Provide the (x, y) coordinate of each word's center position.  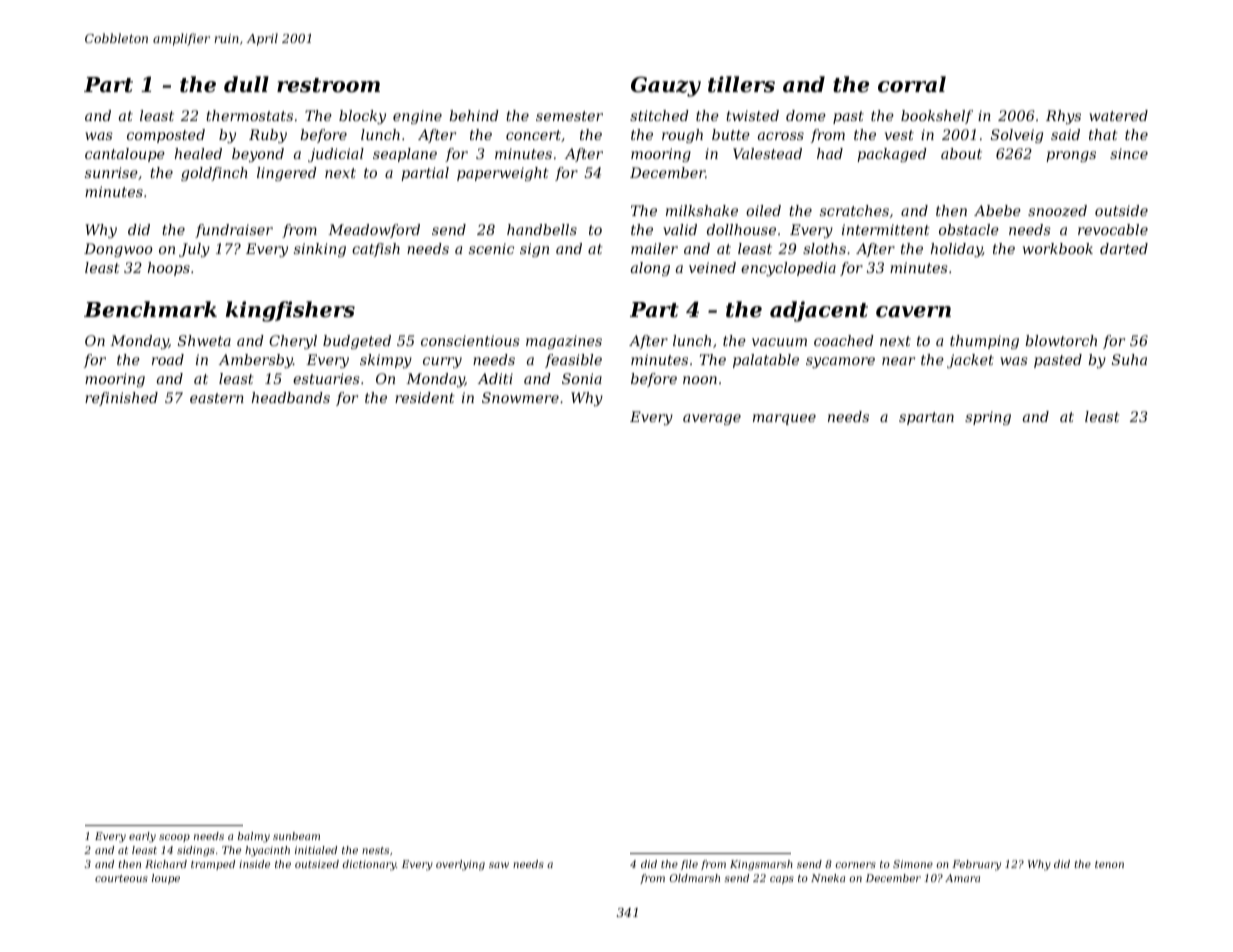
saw (499, 865)
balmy (254, 837)
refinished (121, 399)
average (712, 419)
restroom (328, 85)
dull (246, 84)
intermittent (885, 229)
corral (912, 84)
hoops (169, 269)
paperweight (502, 174)
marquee (784, 419)
